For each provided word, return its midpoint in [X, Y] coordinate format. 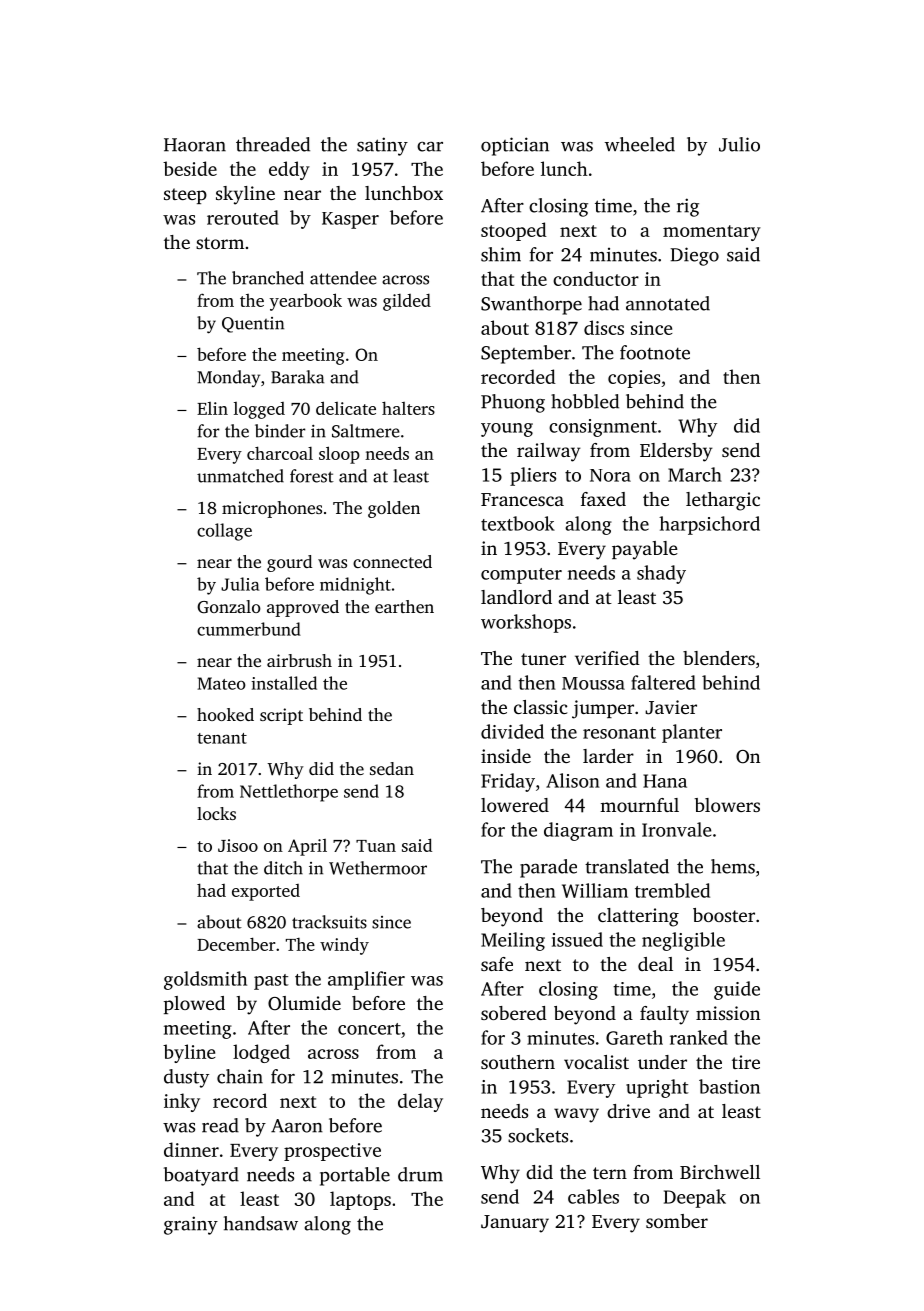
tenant [222, 738]
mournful [639, 805]
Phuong [513, 403]
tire [746, 1062]
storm [220, 243]
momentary [712, 233]
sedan [392, 768]
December [236, 944]
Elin [212, 408]
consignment [603, 428]
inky [182, 1102]
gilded [407, 302]
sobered [514, 1013]
